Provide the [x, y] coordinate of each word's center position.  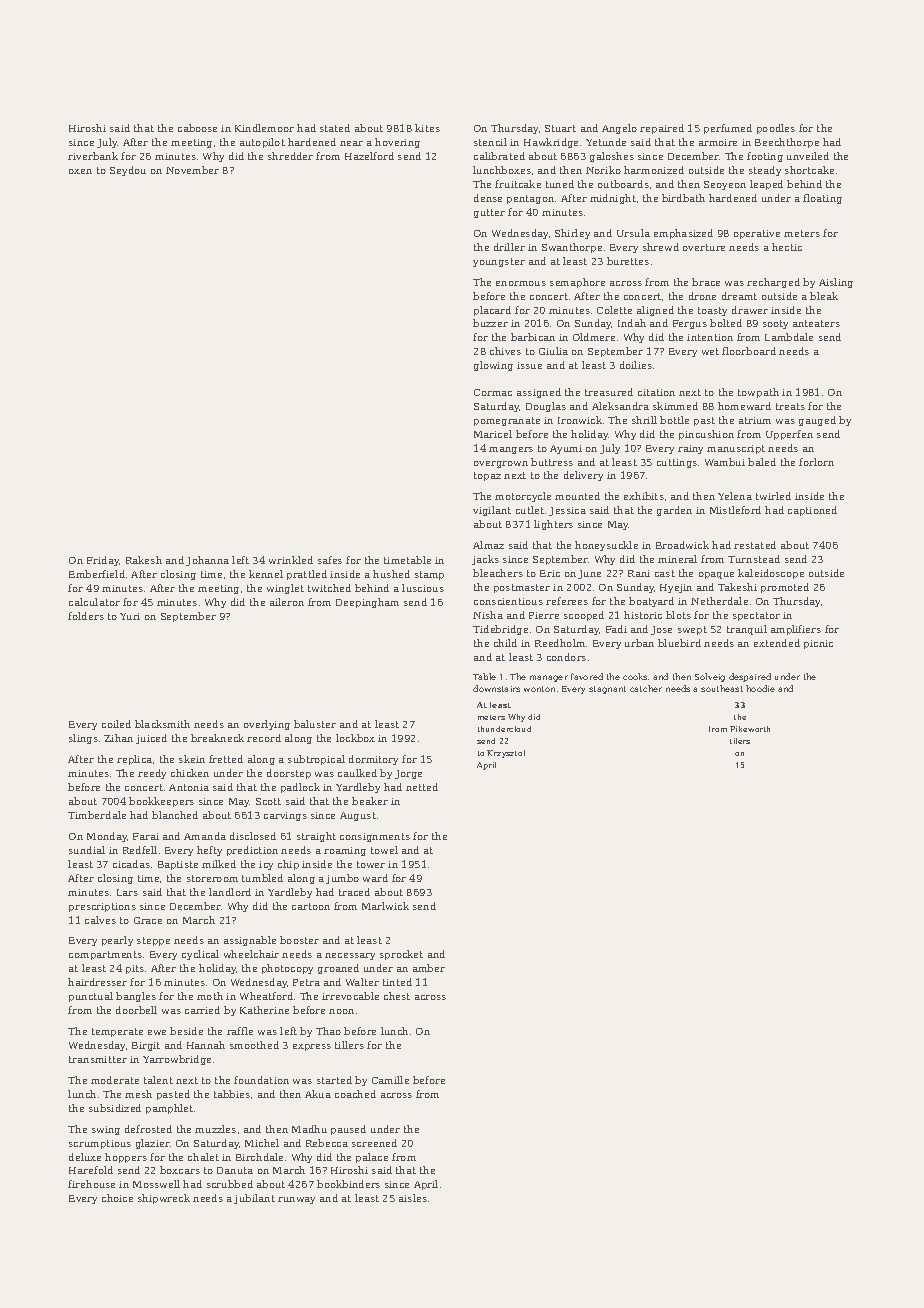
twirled [773, 496]
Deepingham [367, 603]
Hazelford [369, 156]
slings [83, 739]
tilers [740, 741]
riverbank [93, 156]
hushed [391, 574]
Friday [103, 561]
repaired [662, 129]
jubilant [254, 1199]
